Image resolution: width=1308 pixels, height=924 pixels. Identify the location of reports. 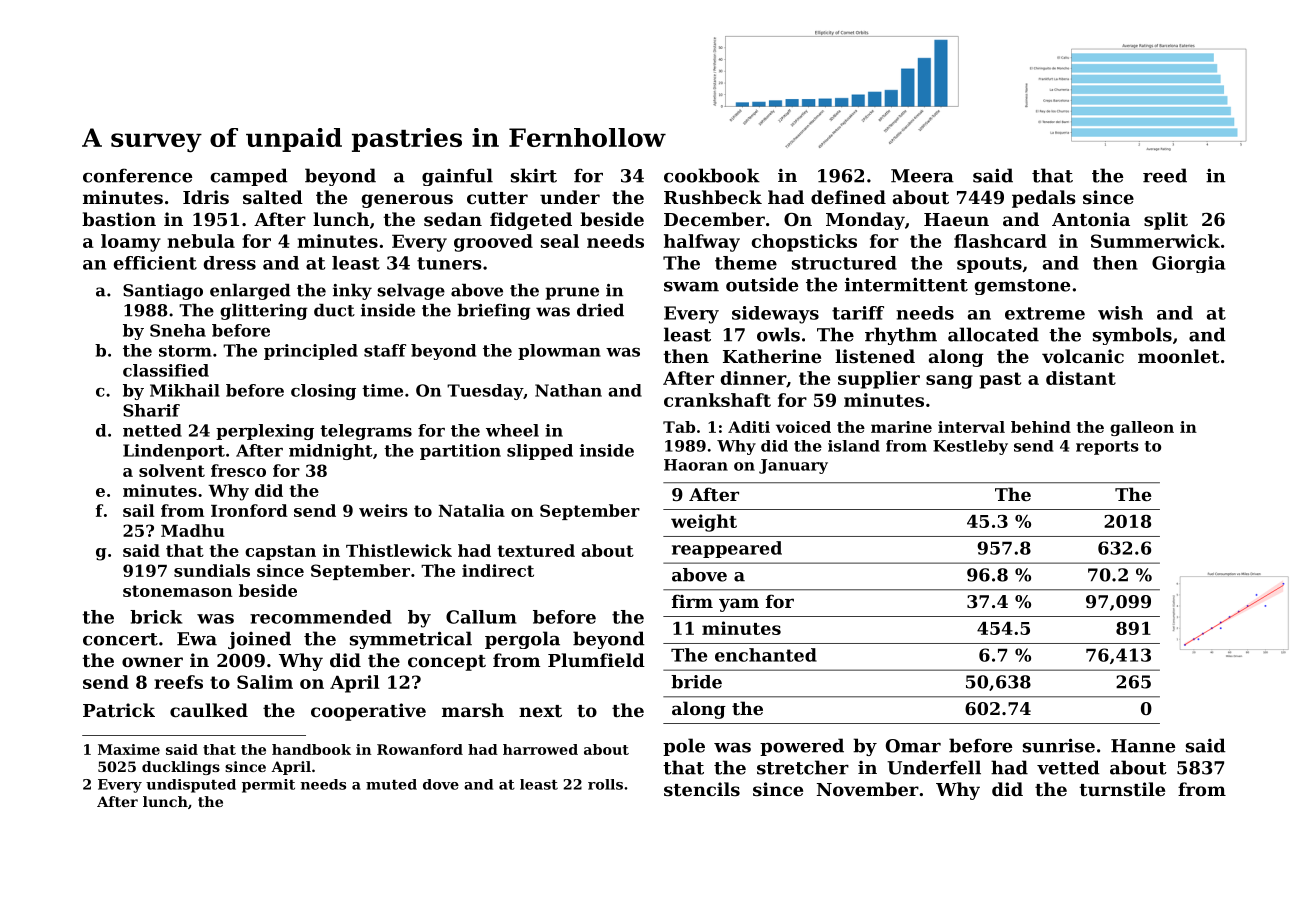
(1107, 448).
